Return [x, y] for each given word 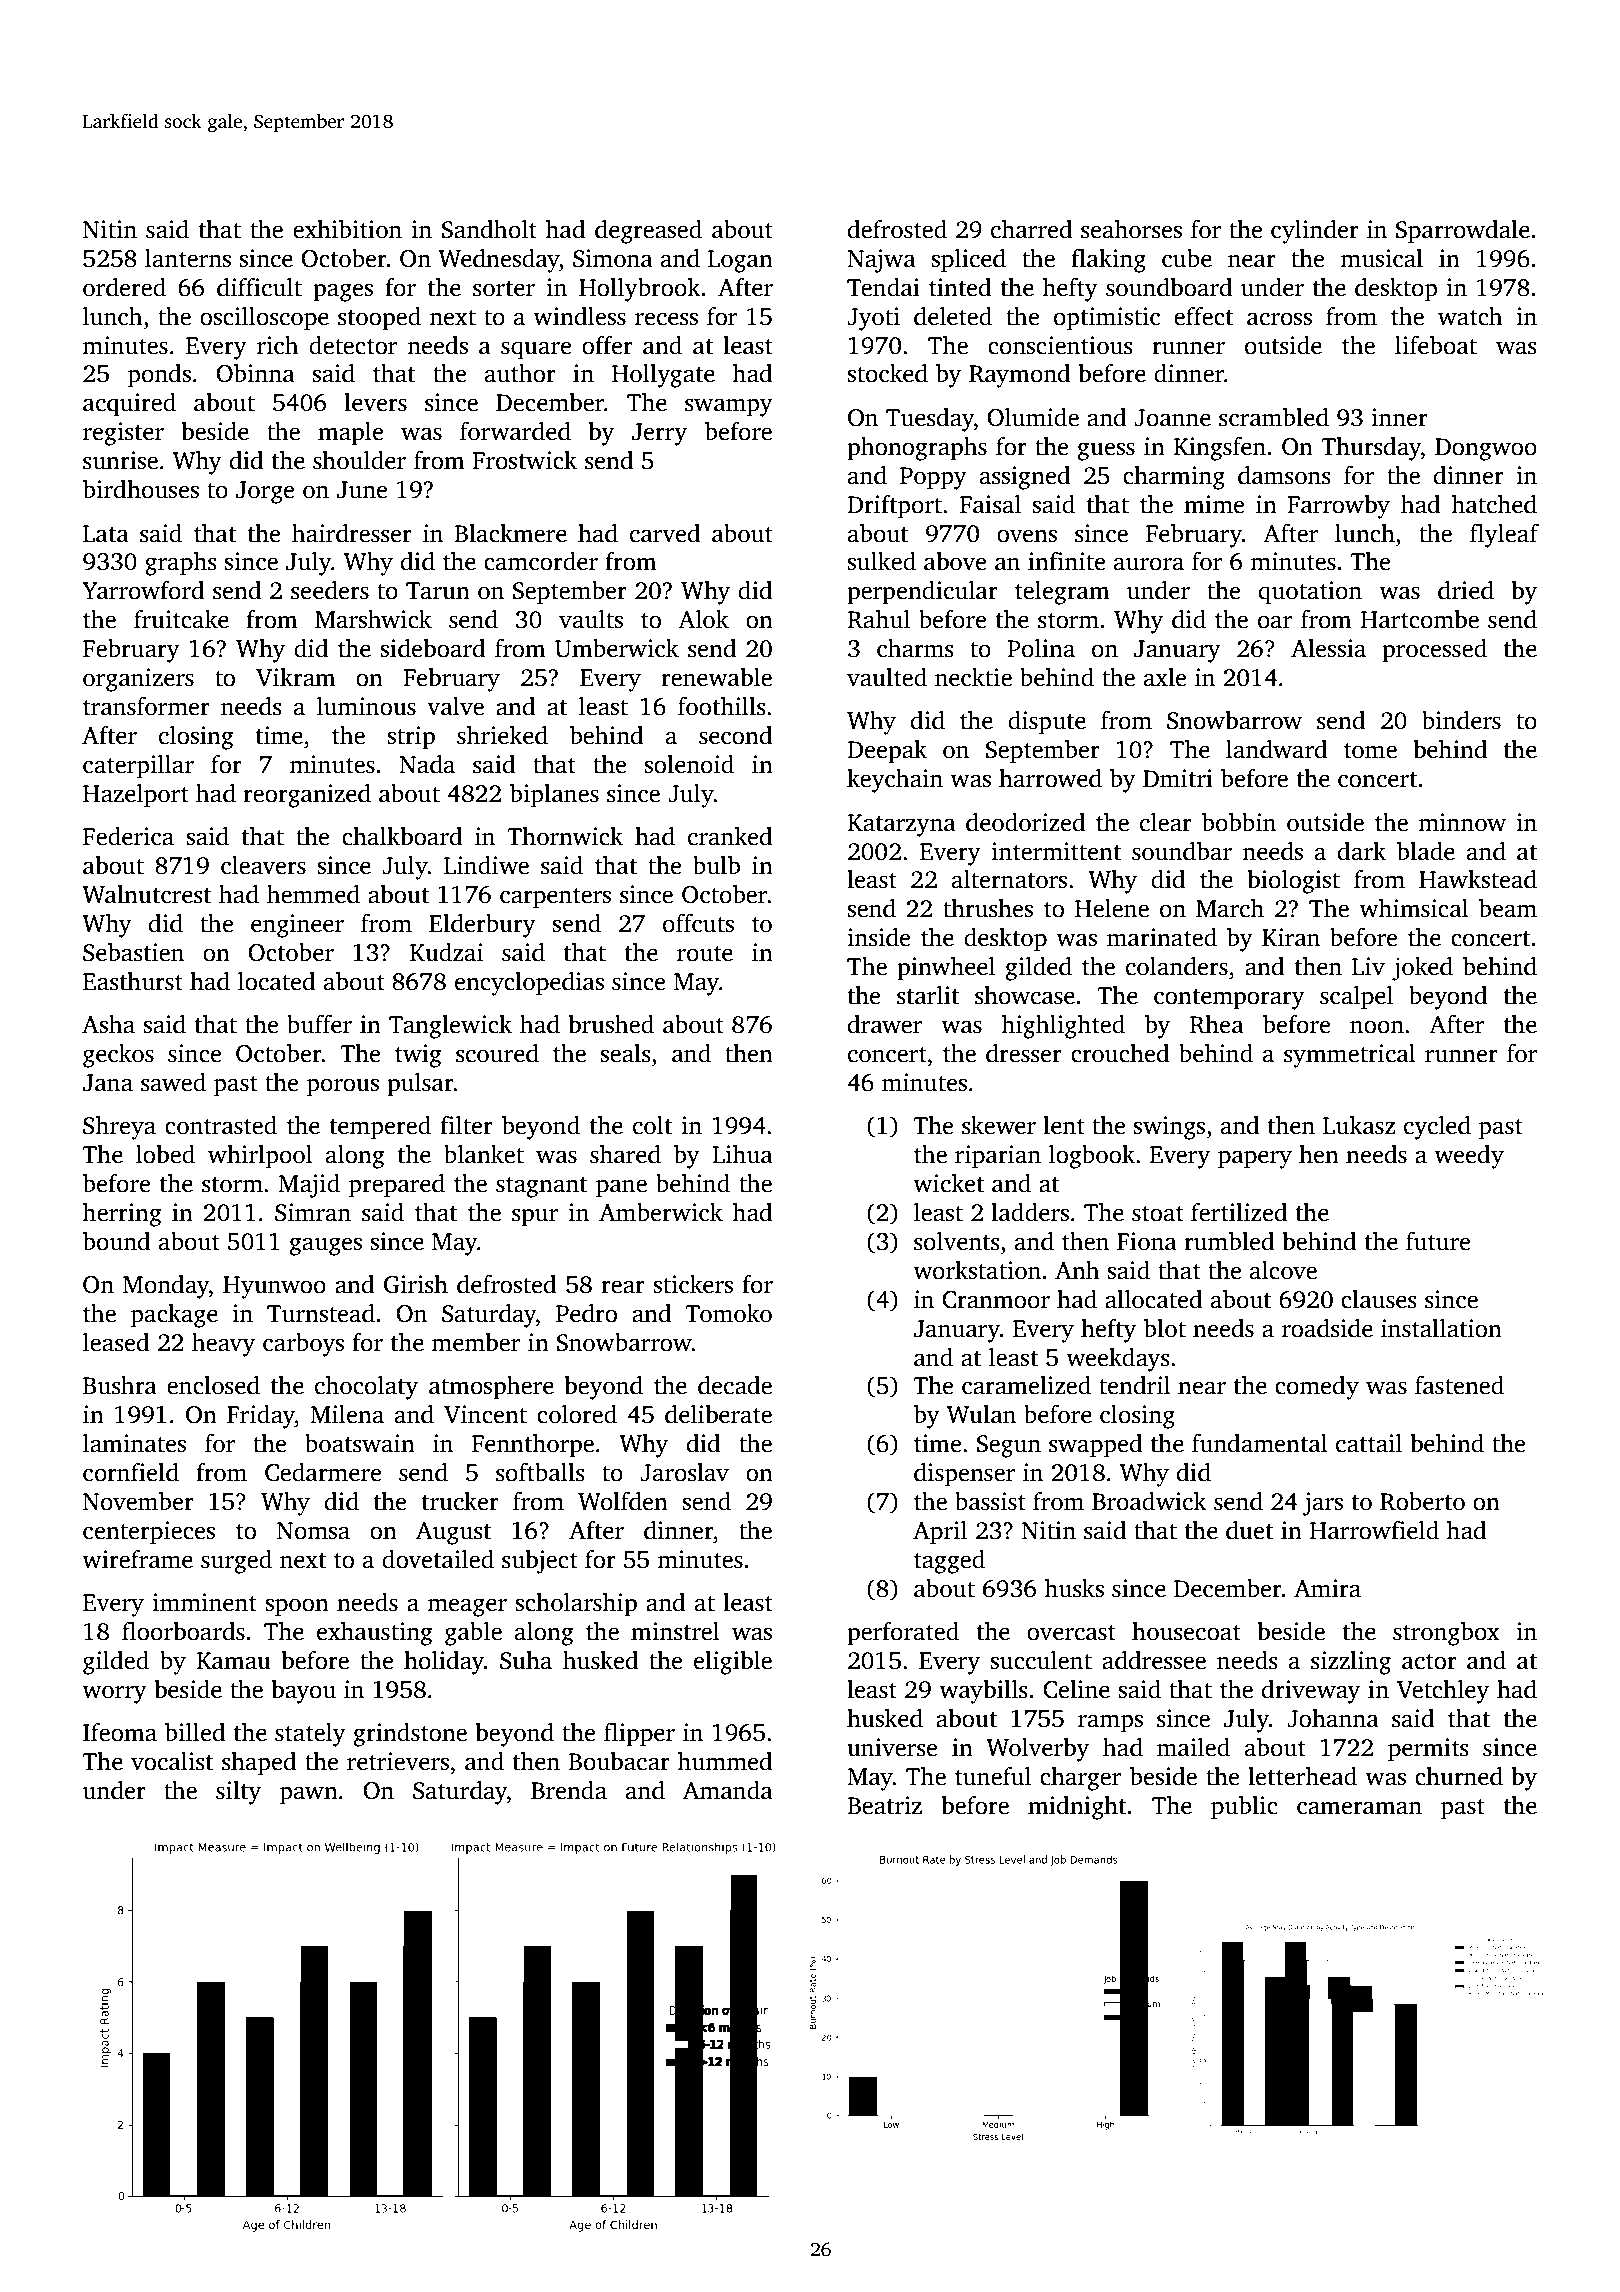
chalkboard [402, 836]
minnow [1462, 822]
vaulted [887, 677]
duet [1249, 1530]
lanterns [188, 258]
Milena [347, 1414]
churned [1459, 1776]
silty [238, 1793]
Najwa [881, 261]
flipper [639, 1735]
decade [735, 1385]
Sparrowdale [1463, 232]
